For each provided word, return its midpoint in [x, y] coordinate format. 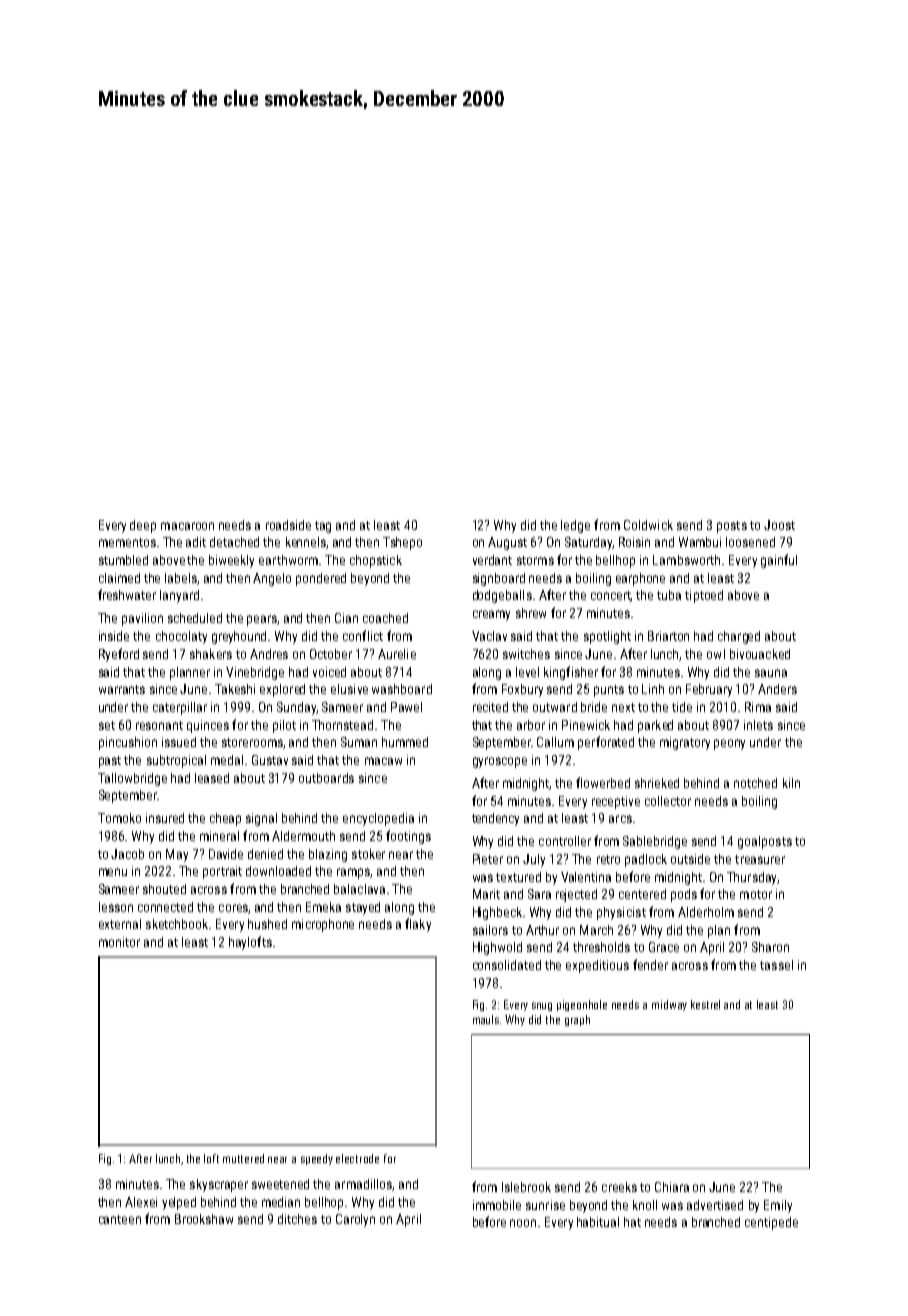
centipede [771, 1223]
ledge [575, 526]
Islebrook [526, 1187]
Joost [779, 525]
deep [143, 526]
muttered [243, 1158]
